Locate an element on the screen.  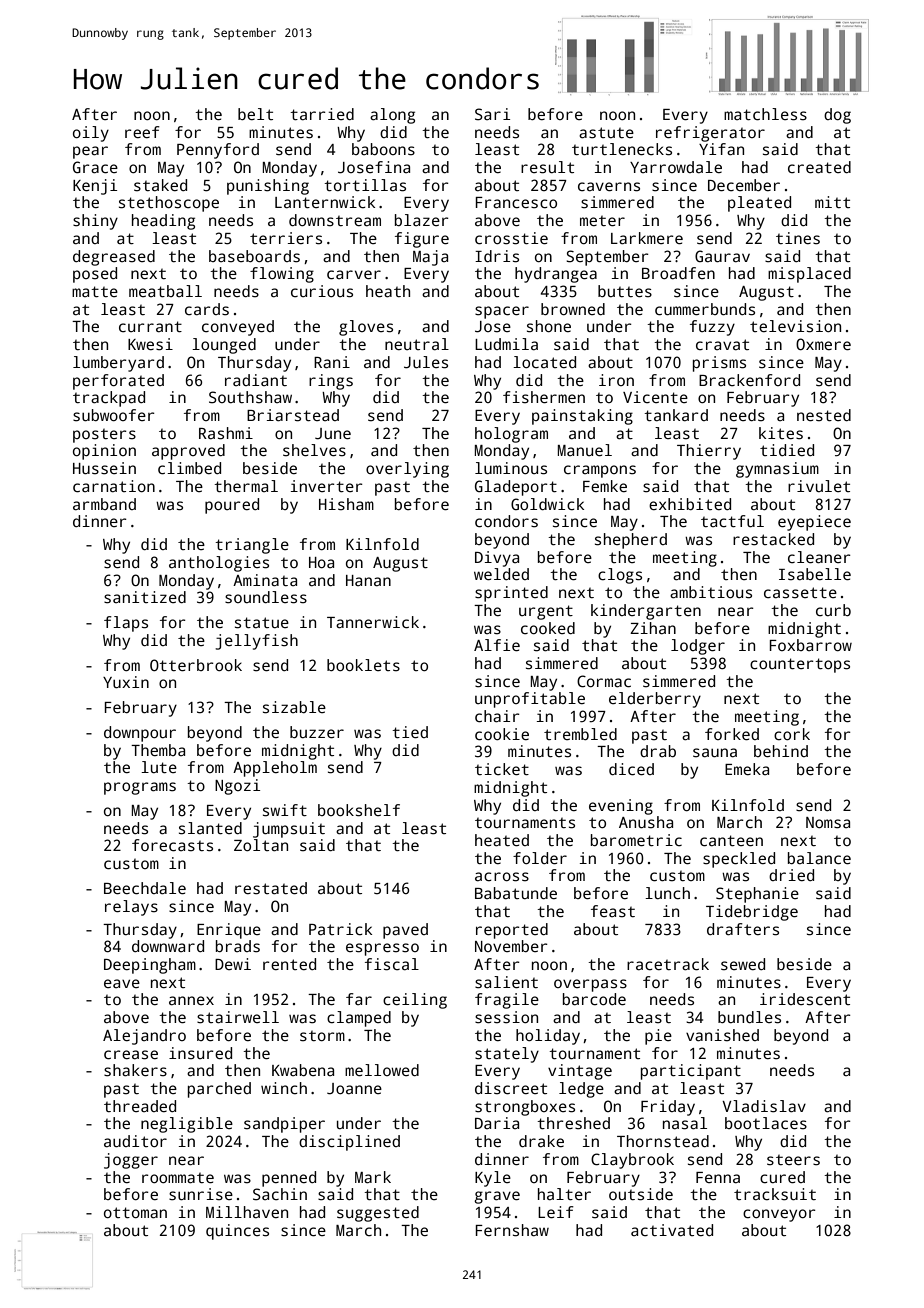
Appleholm is located at coordinates (275, 769).
